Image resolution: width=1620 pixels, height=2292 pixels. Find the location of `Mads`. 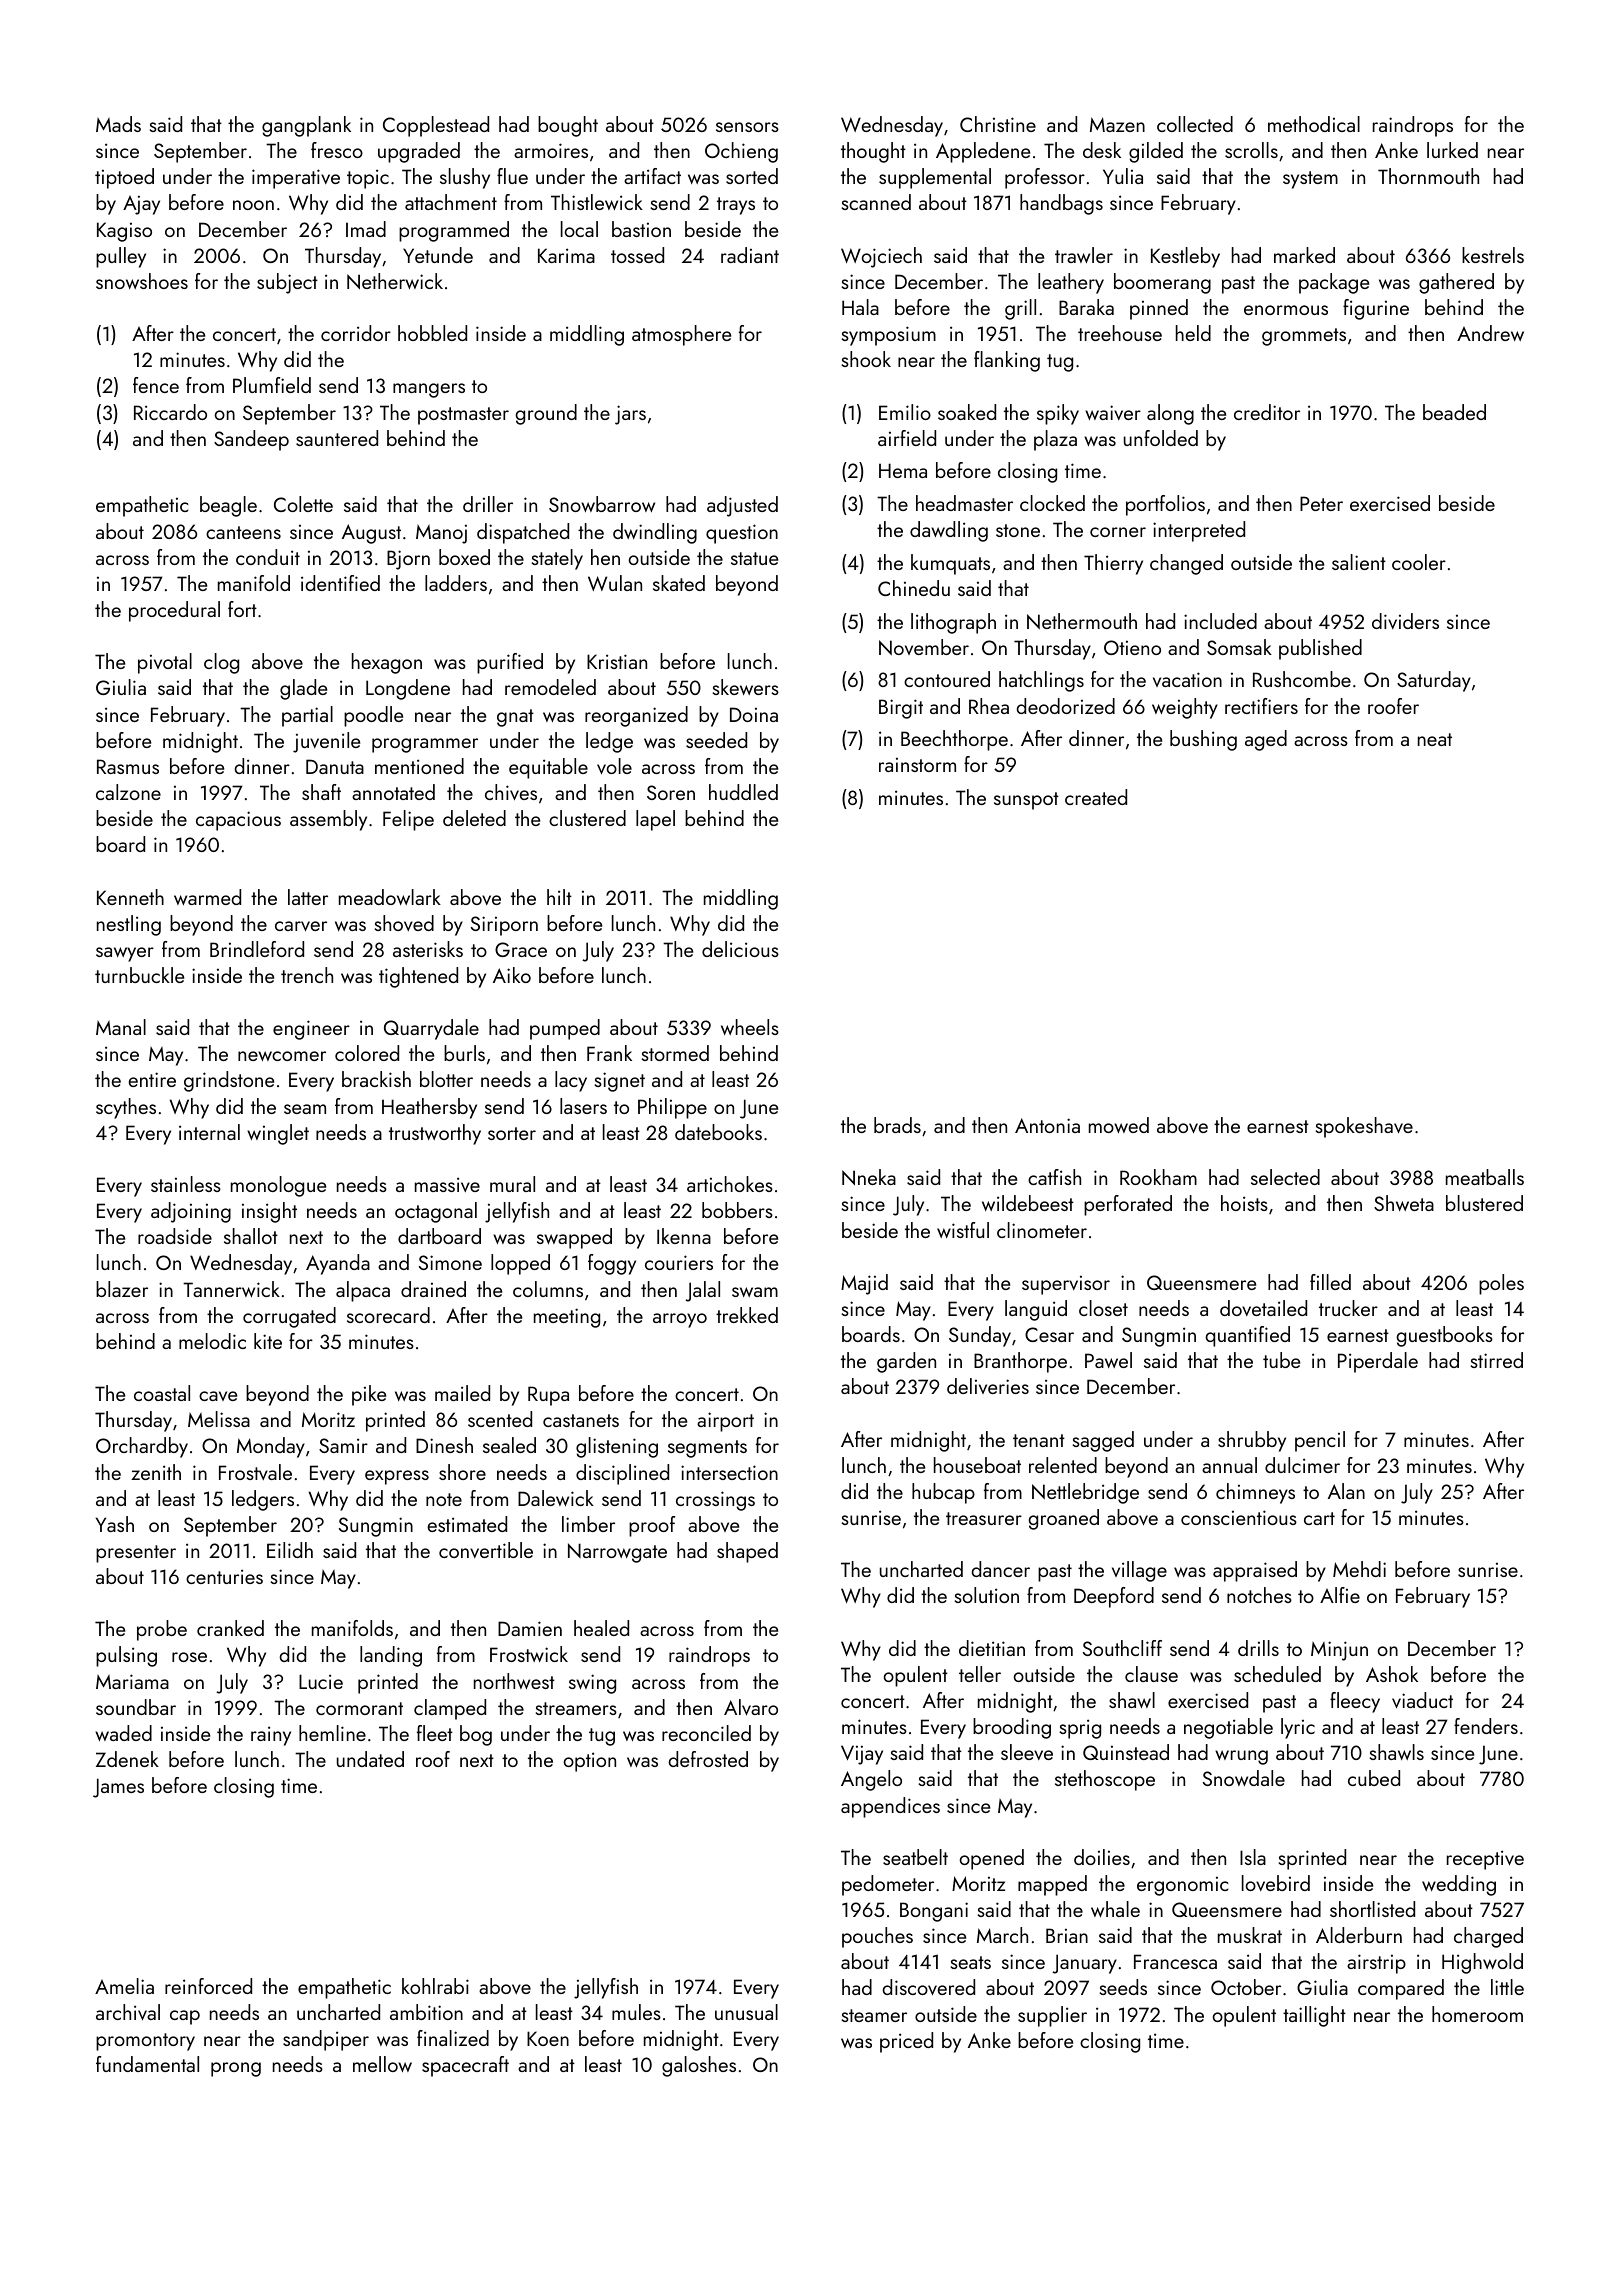

Mads is located at coordinates (118, 124).
